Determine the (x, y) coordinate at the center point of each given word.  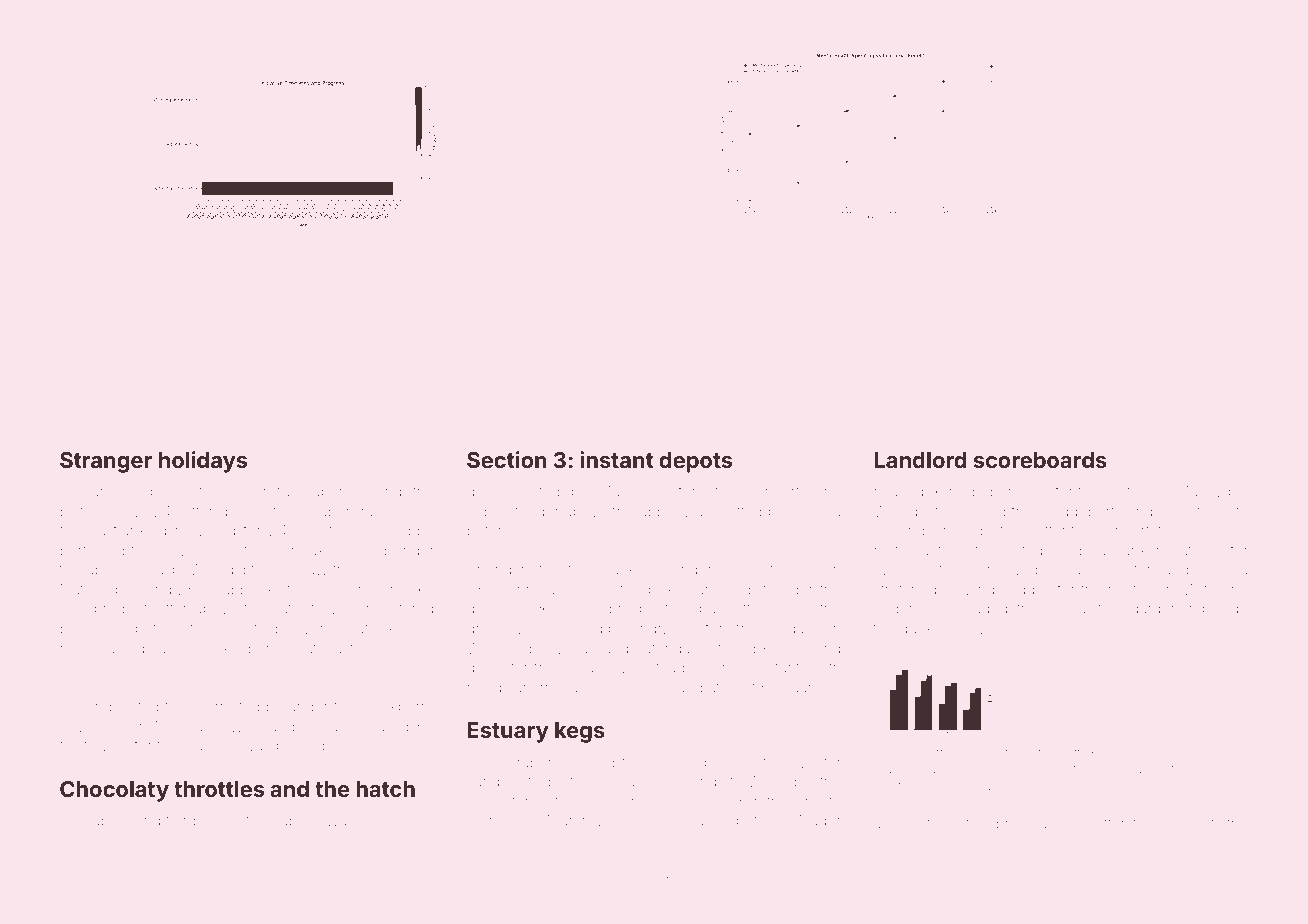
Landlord (920, 460)
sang (483, 784)
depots (695, 462)
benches (1019, 491)
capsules (90, 669)
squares (801, 690)
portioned (92, 551)
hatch (385, 789)
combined (153, 491)
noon (533, 531)
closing (979, 754)
